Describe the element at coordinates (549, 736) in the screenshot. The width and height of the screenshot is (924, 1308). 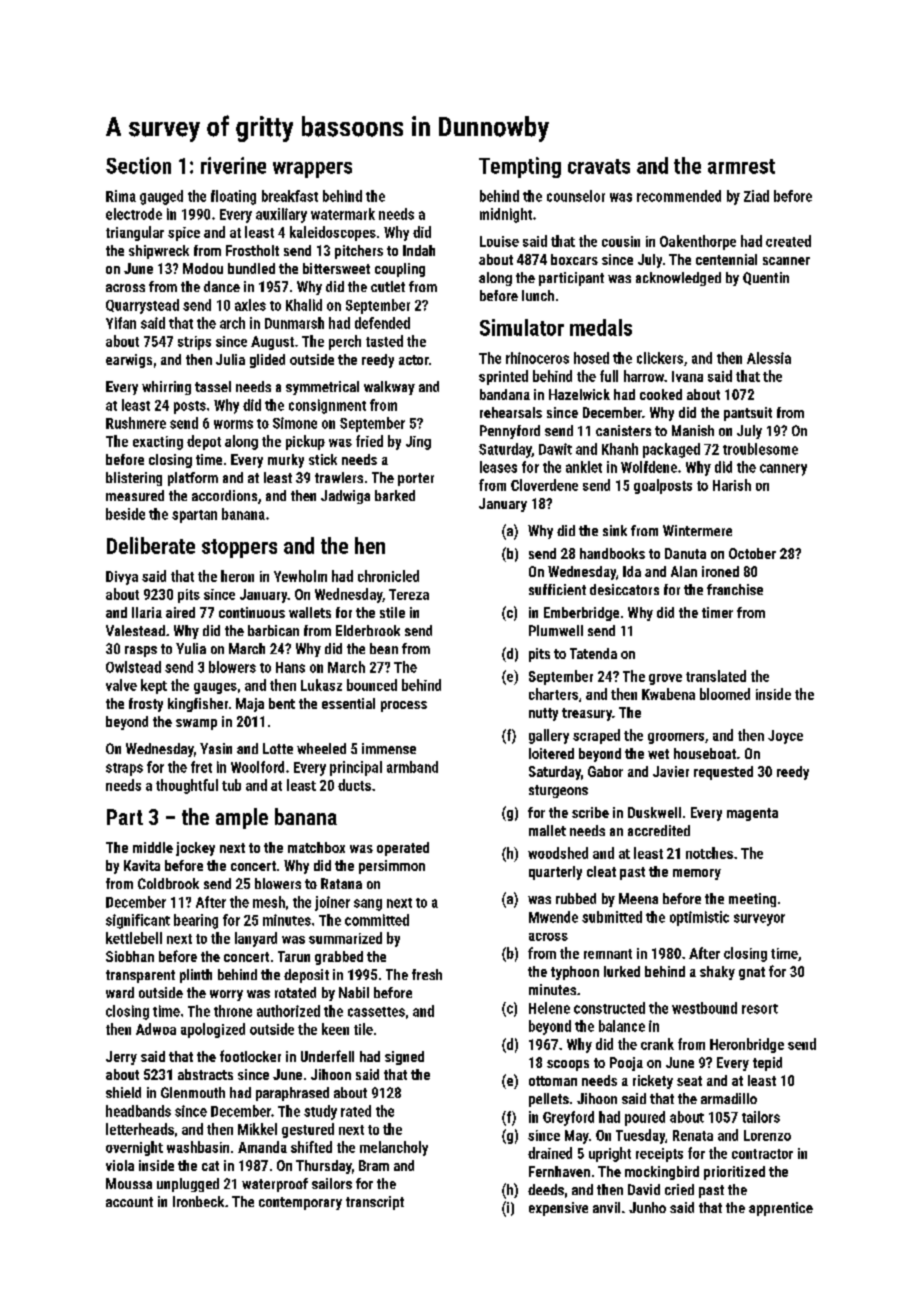
I see `gallery` at that location.
